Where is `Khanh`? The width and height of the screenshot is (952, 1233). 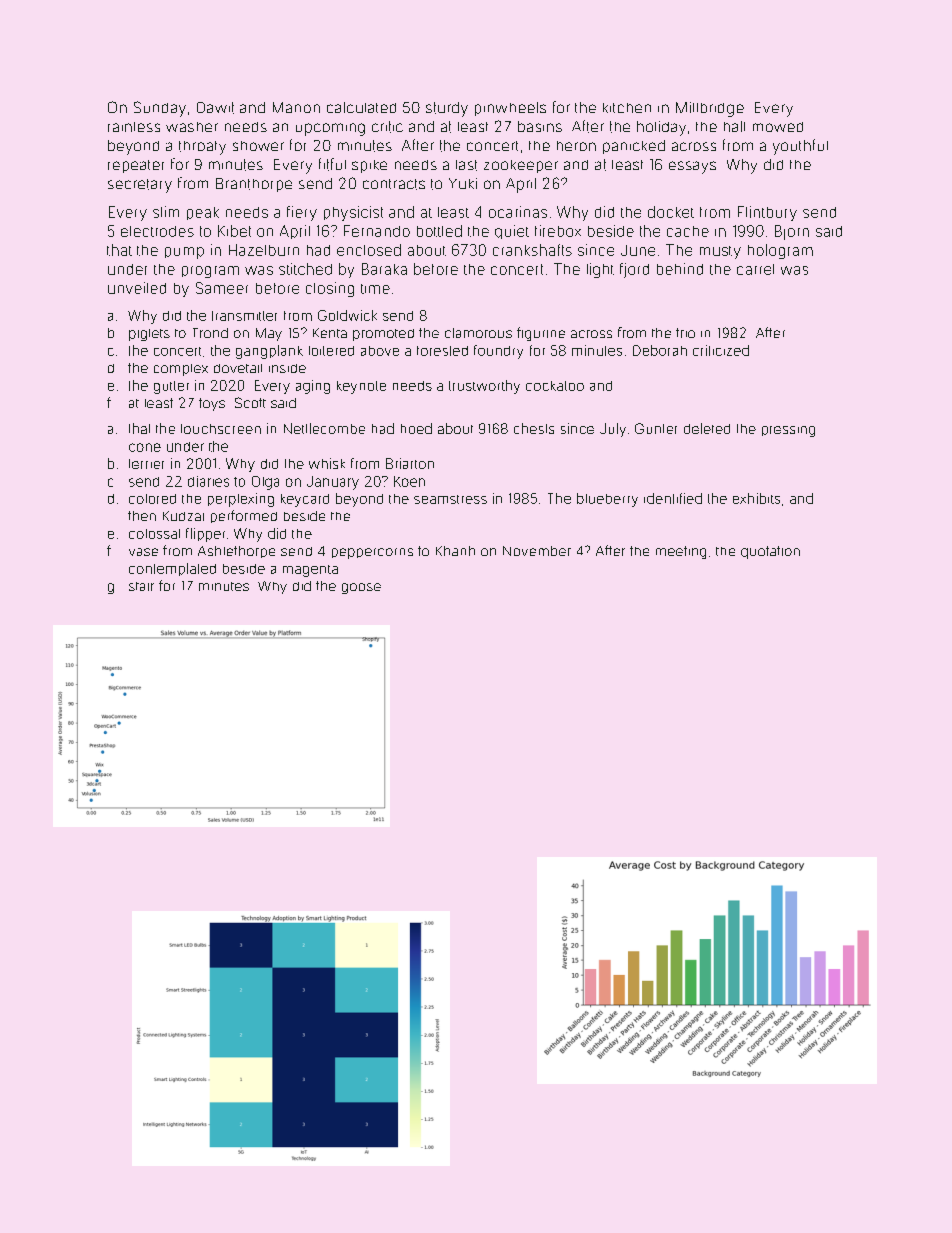
Khanh is located at coordinates (455, 551).
